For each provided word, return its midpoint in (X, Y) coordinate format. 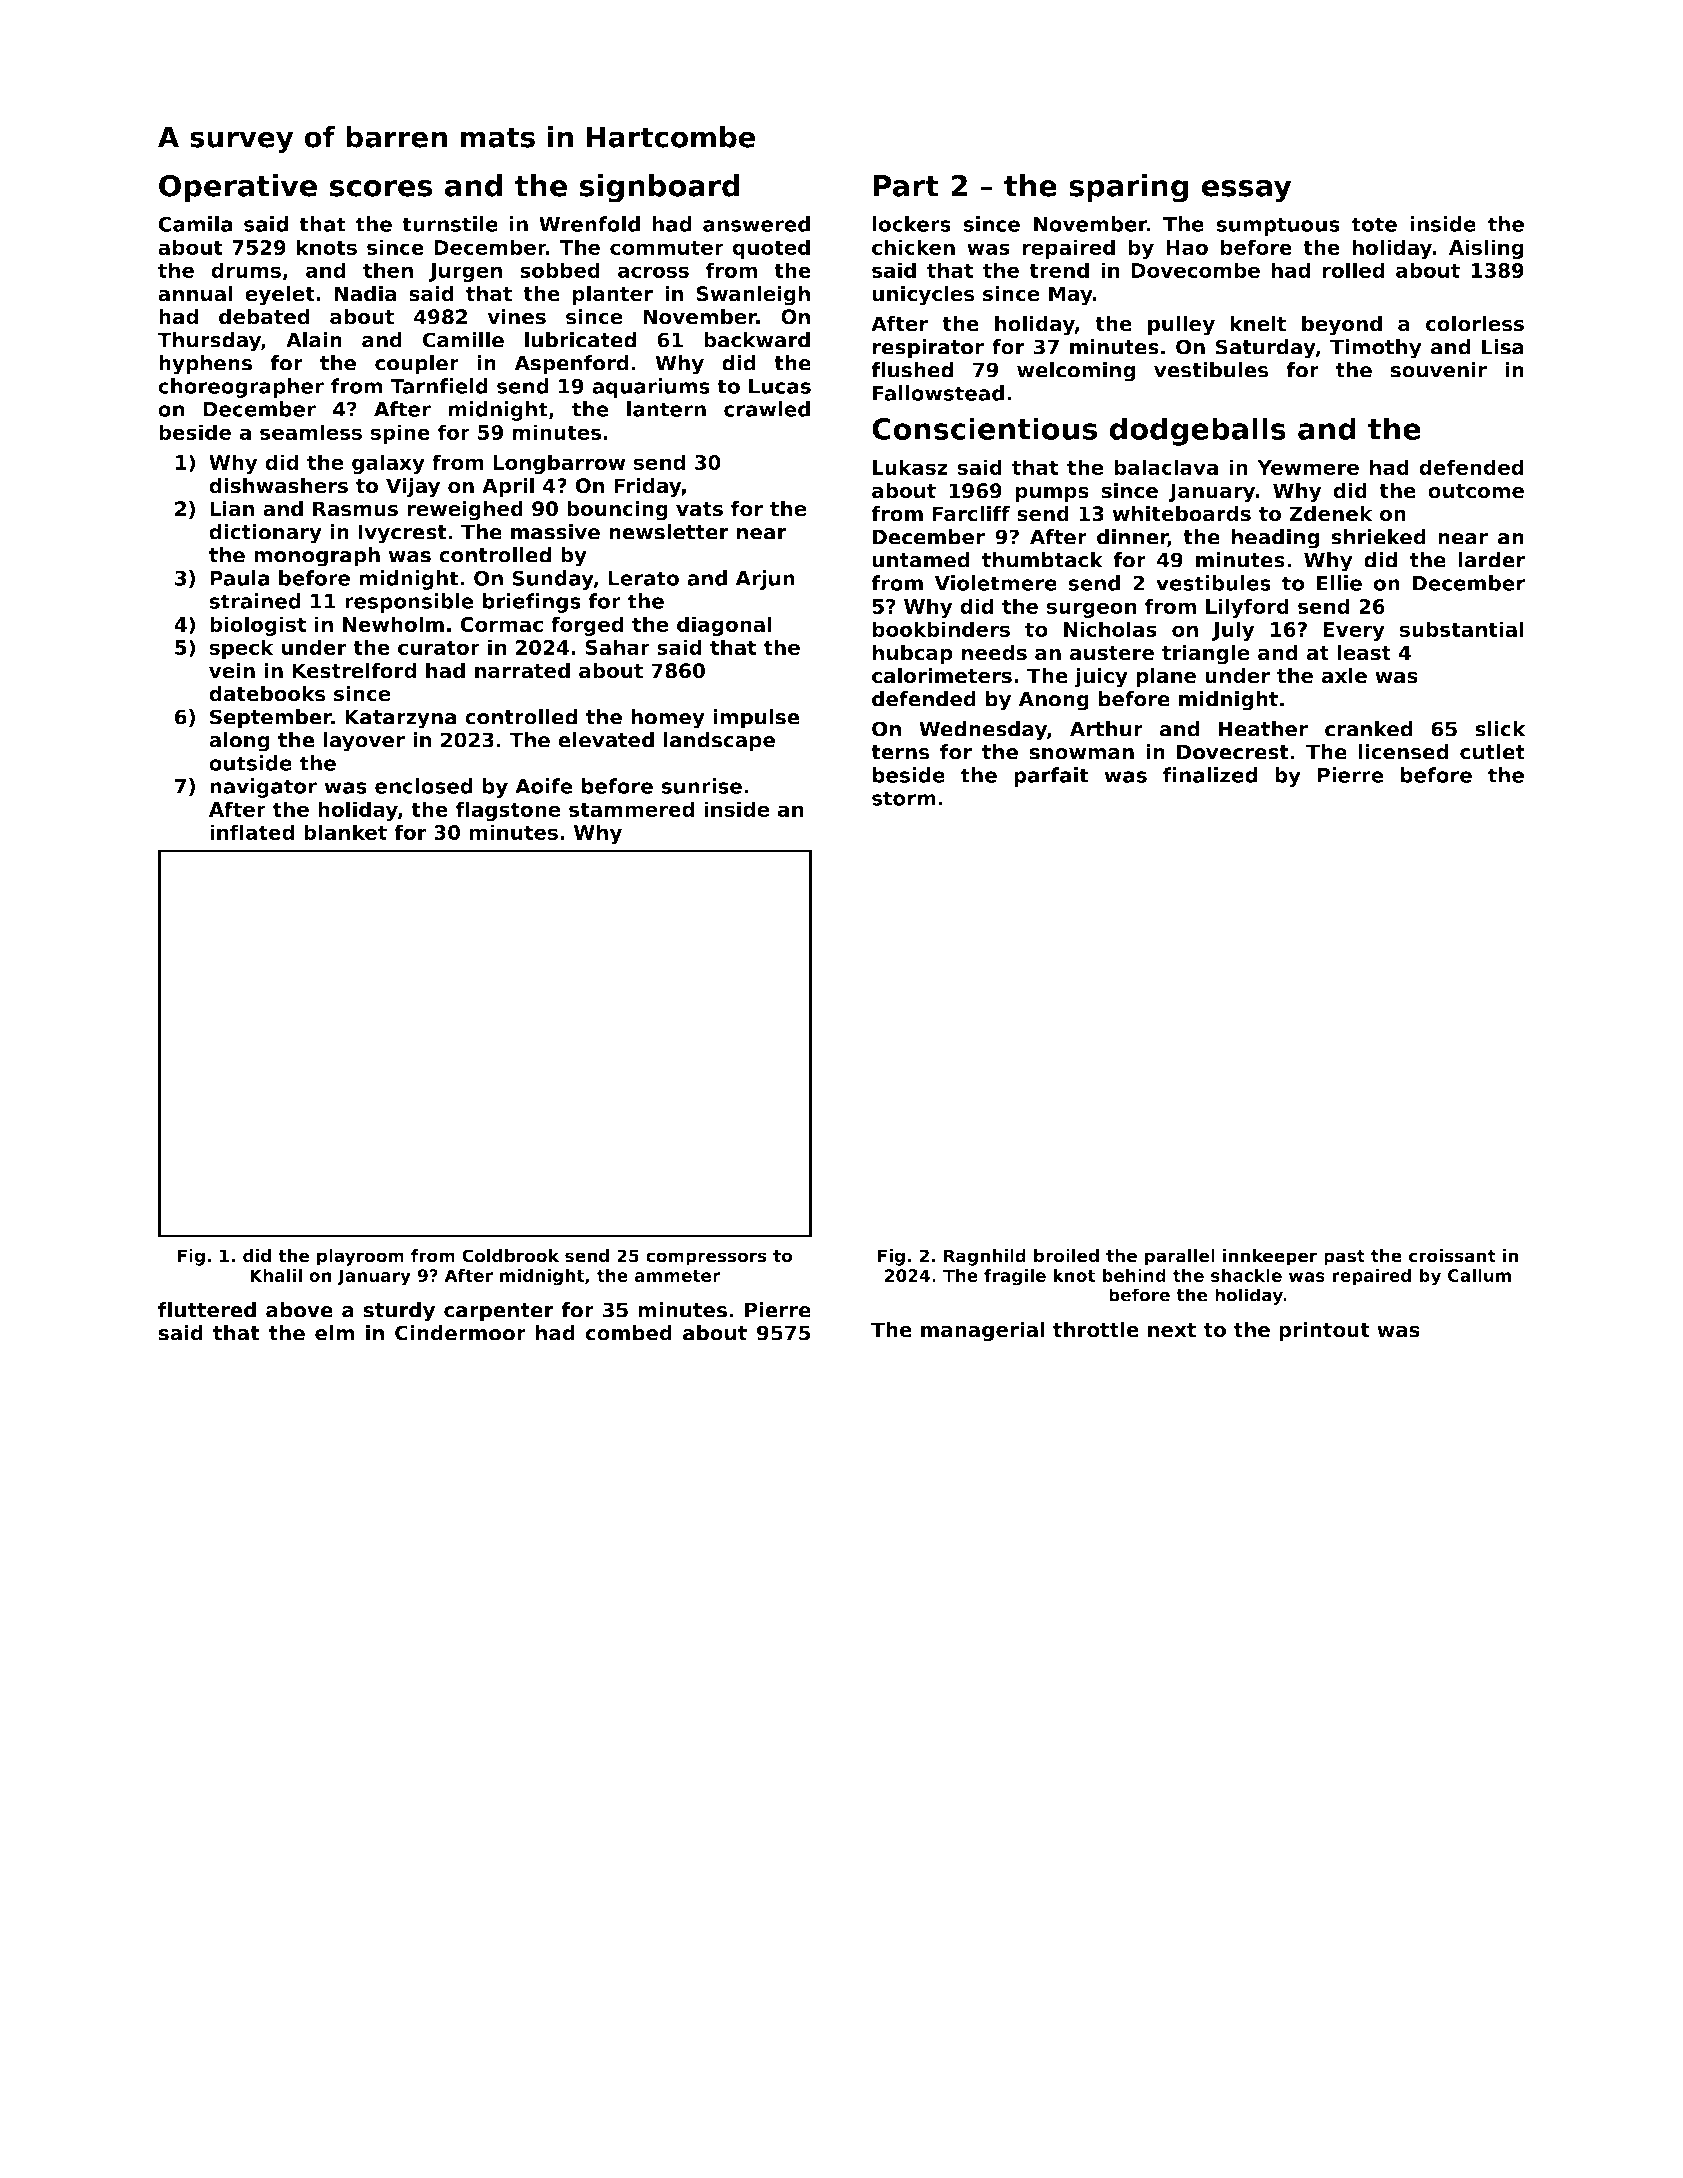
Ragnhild (985, 1257)
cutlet (1492, 752)
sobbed (560, 270)
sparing (1129, 188)
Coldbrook (510, 1256)
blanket (345, 832)
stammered (631, 809)
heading (1275, 539)
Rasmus (355, 509)
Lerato (643, 578)
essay (1247, 191)
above (299, 1310)
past (1344, 1258)
